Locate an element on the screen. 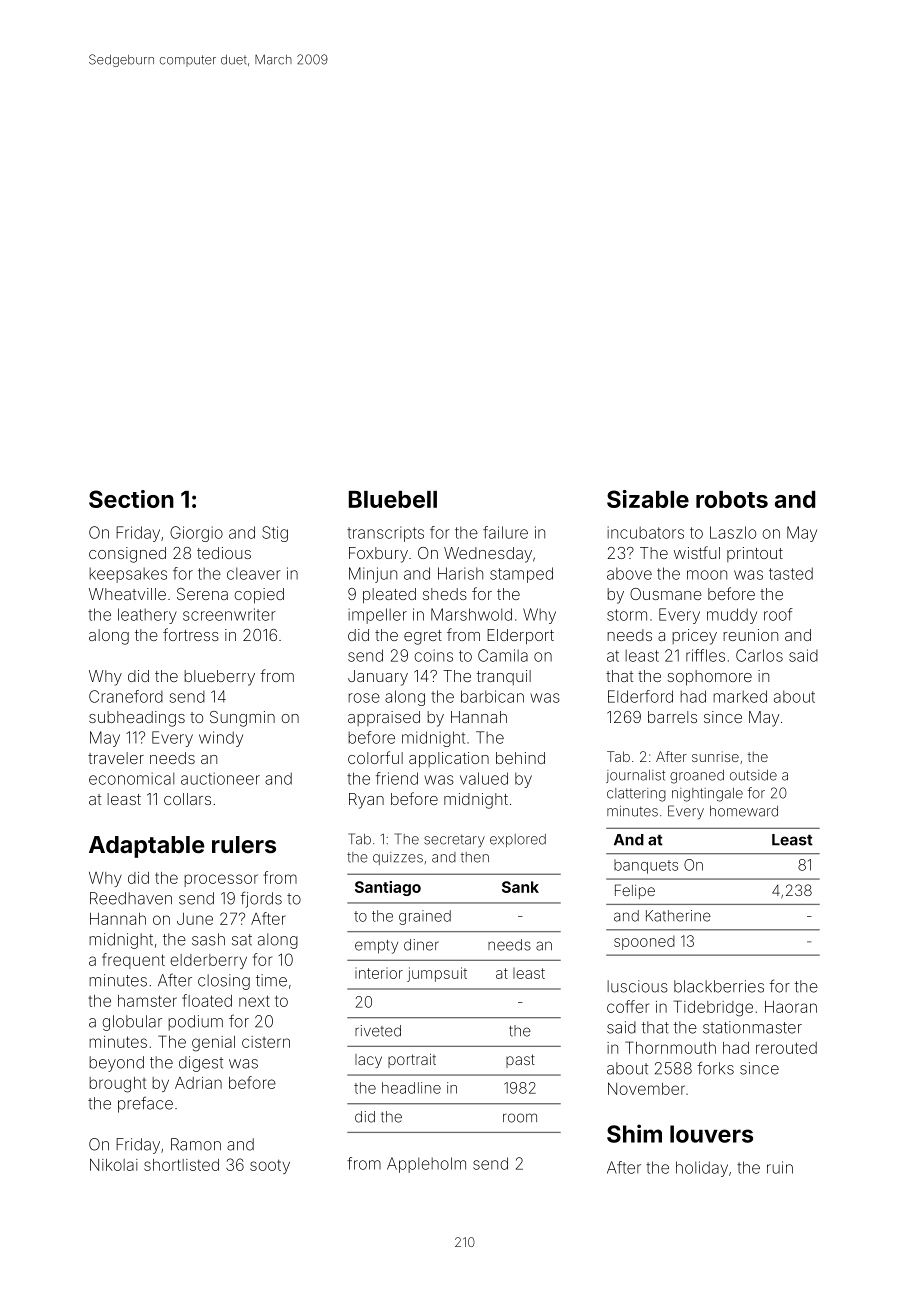 This screenshot has height=1316, width=908. homeward is located at coordinates (744, 811).
